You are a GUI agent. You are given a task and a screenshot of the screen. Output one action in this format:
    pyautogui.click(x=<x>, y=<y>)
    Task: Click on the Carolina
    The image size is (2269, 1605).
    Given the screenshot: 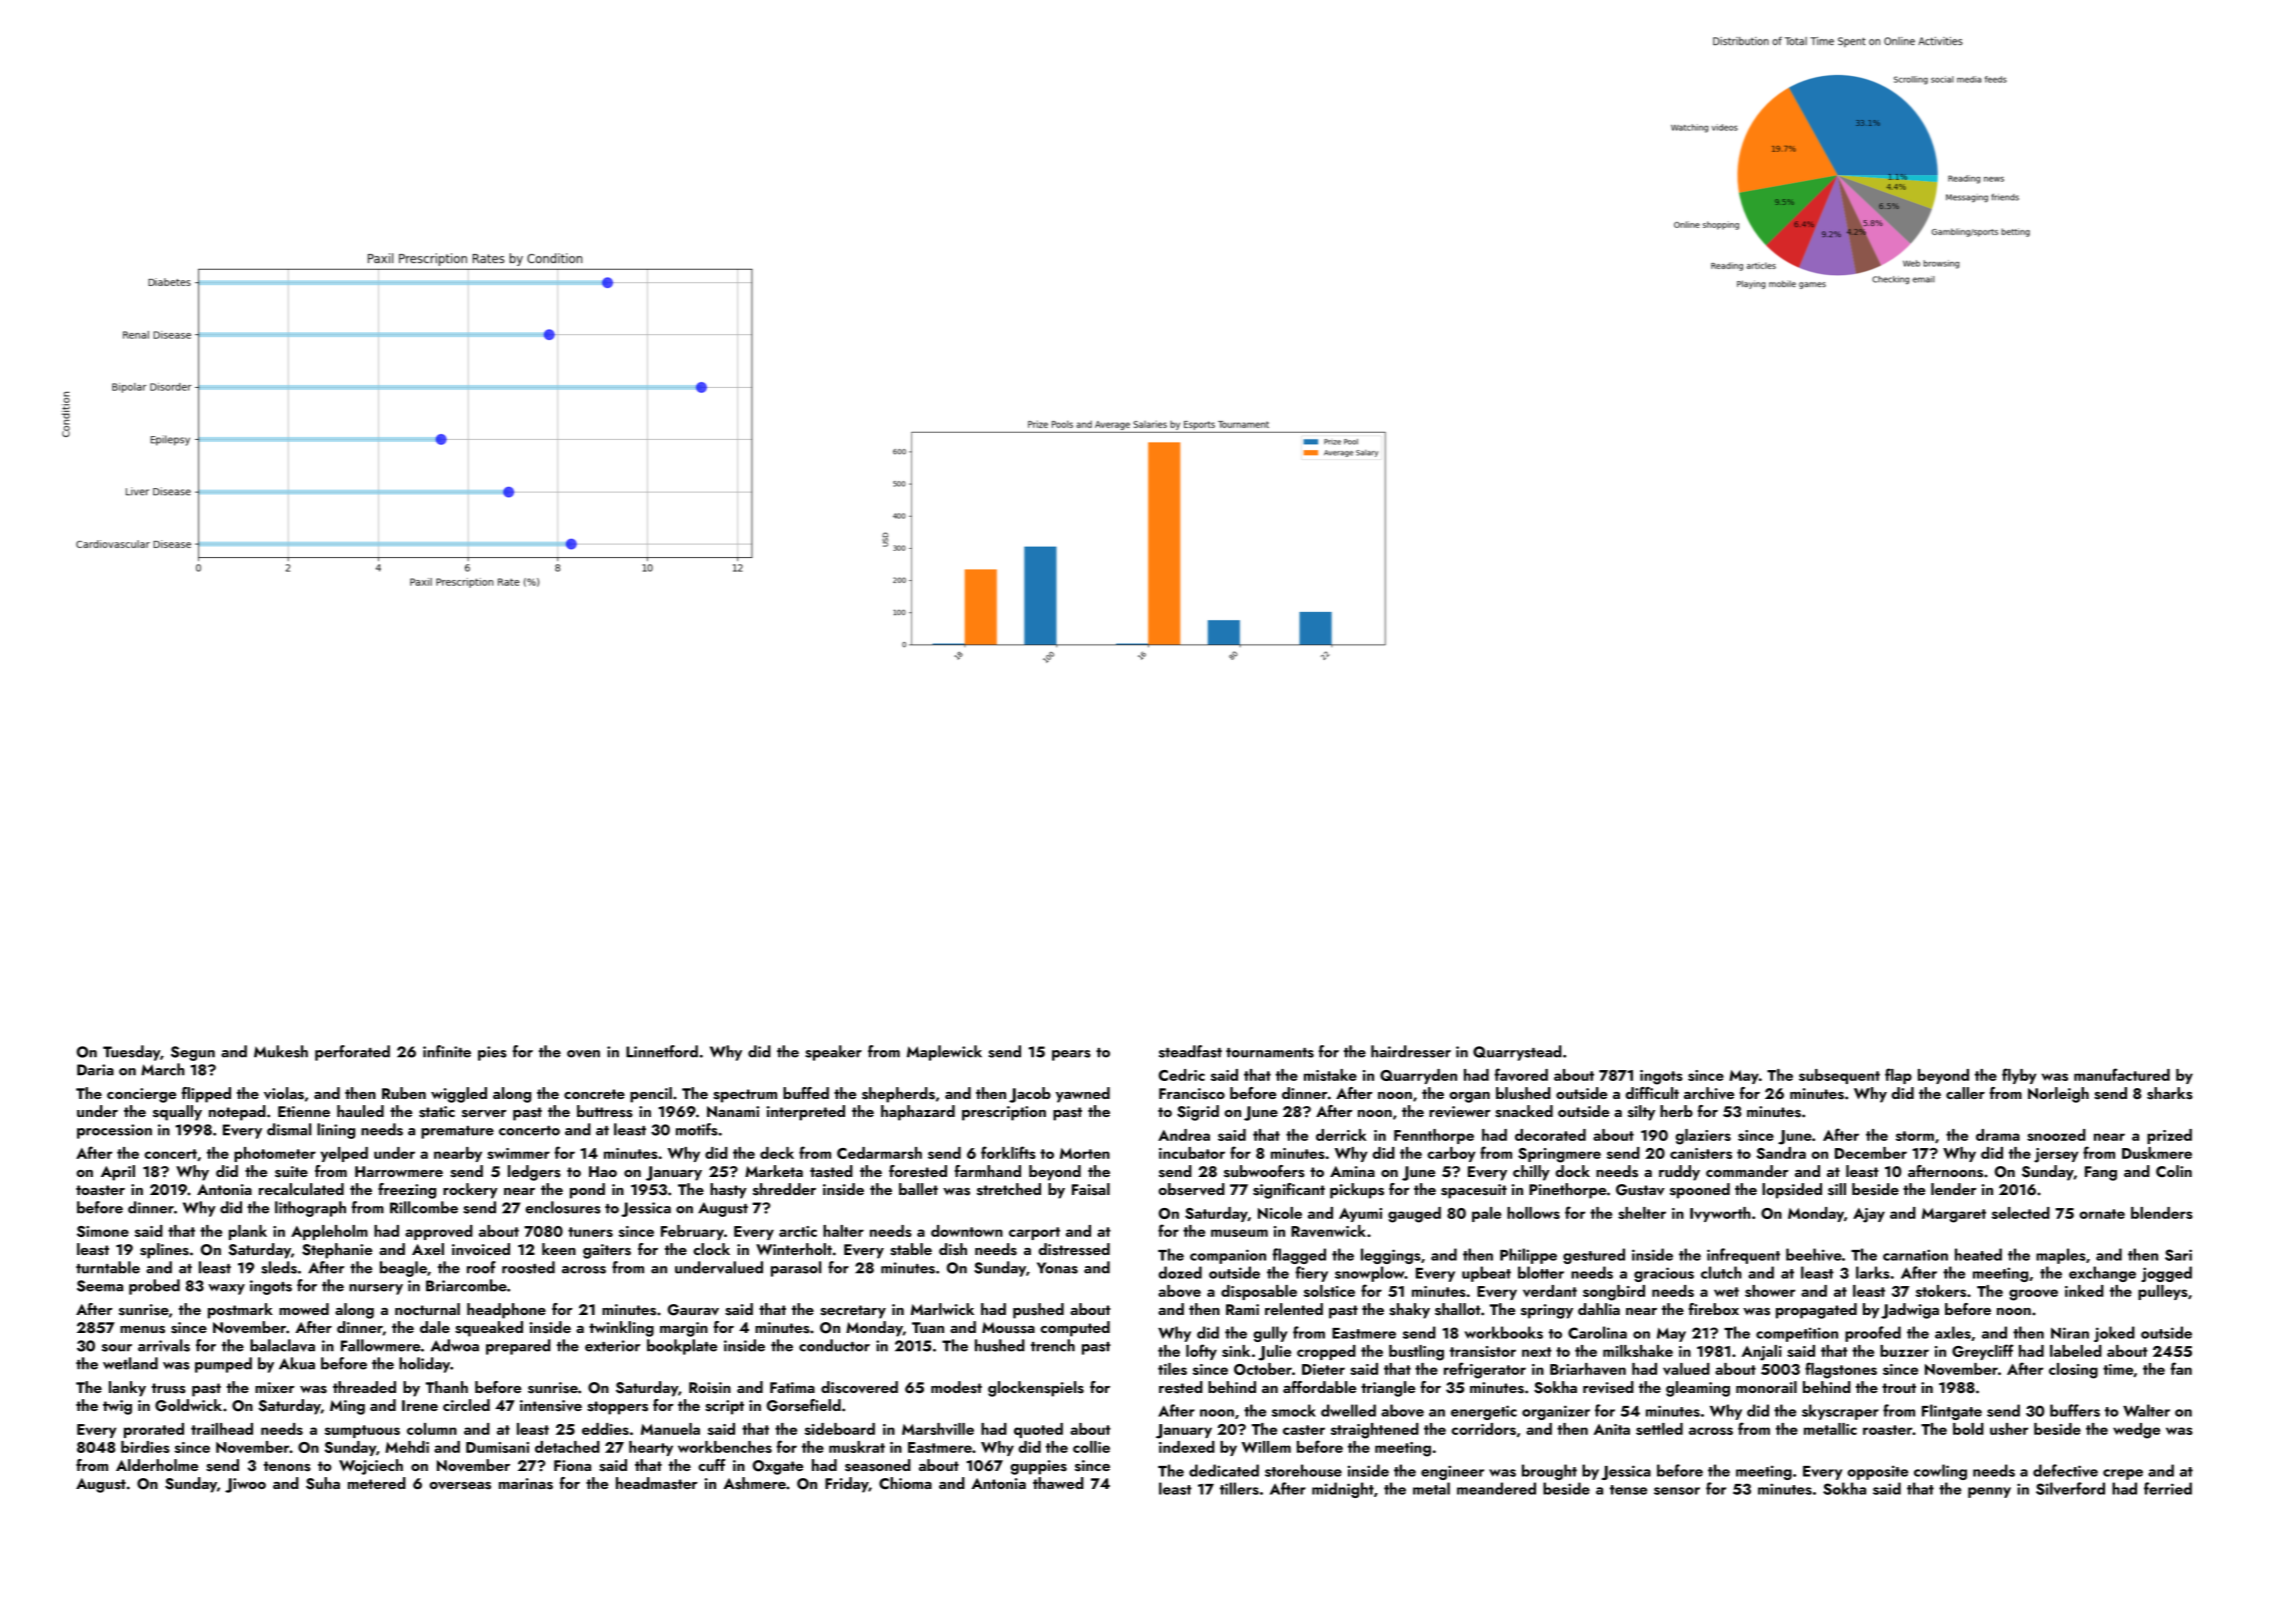 What is the action you would take?
    pyautogui.click(x=1597, y=1332)
